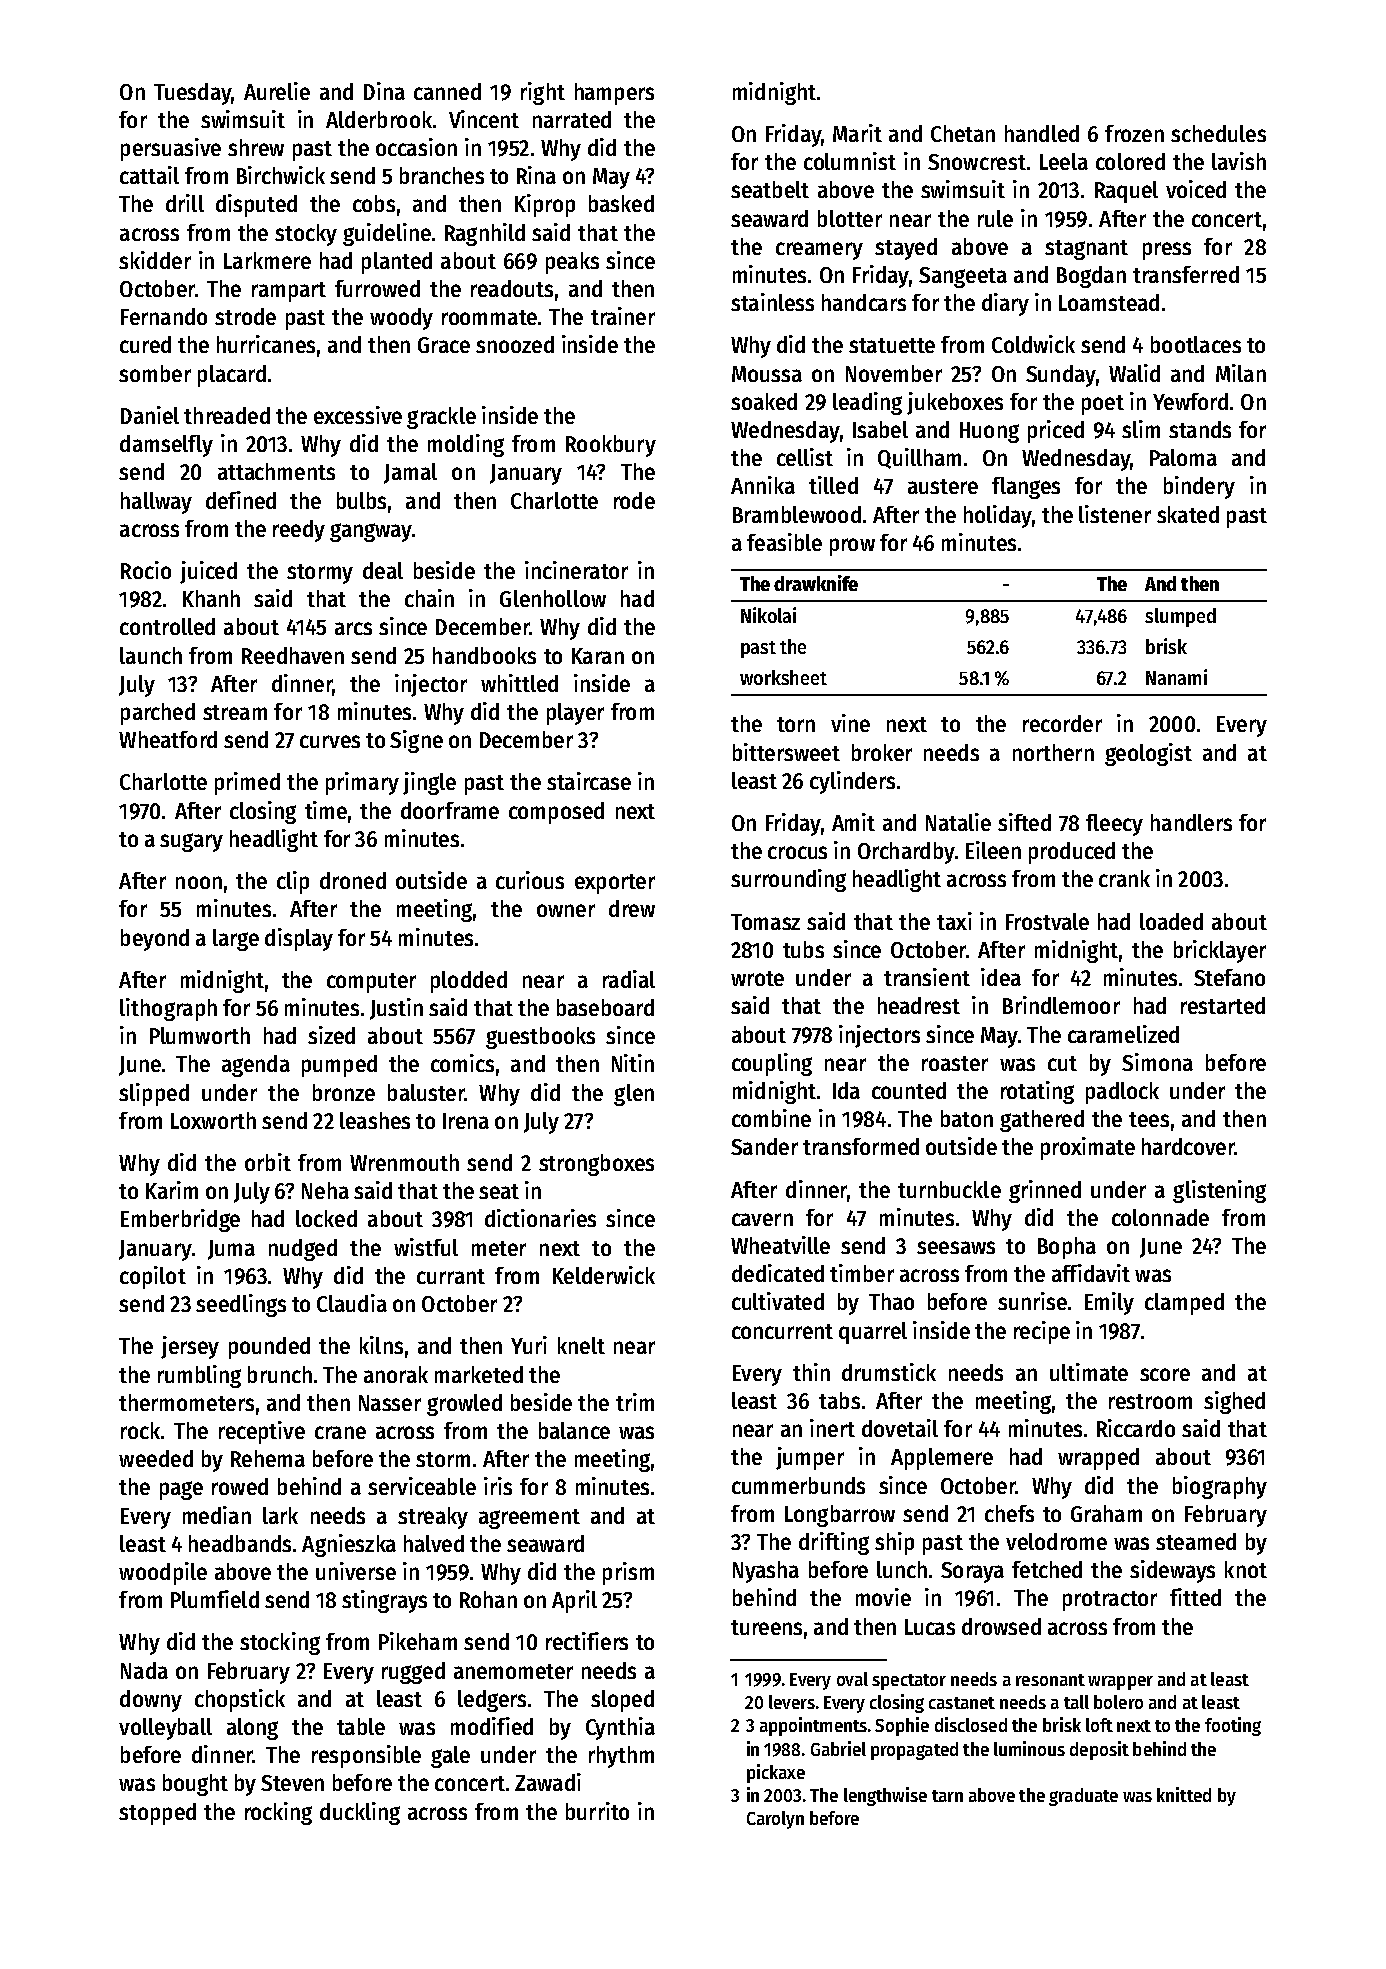 This document has width=1386, height=1969. I want to click on sighed, so click(1234, 1402).
